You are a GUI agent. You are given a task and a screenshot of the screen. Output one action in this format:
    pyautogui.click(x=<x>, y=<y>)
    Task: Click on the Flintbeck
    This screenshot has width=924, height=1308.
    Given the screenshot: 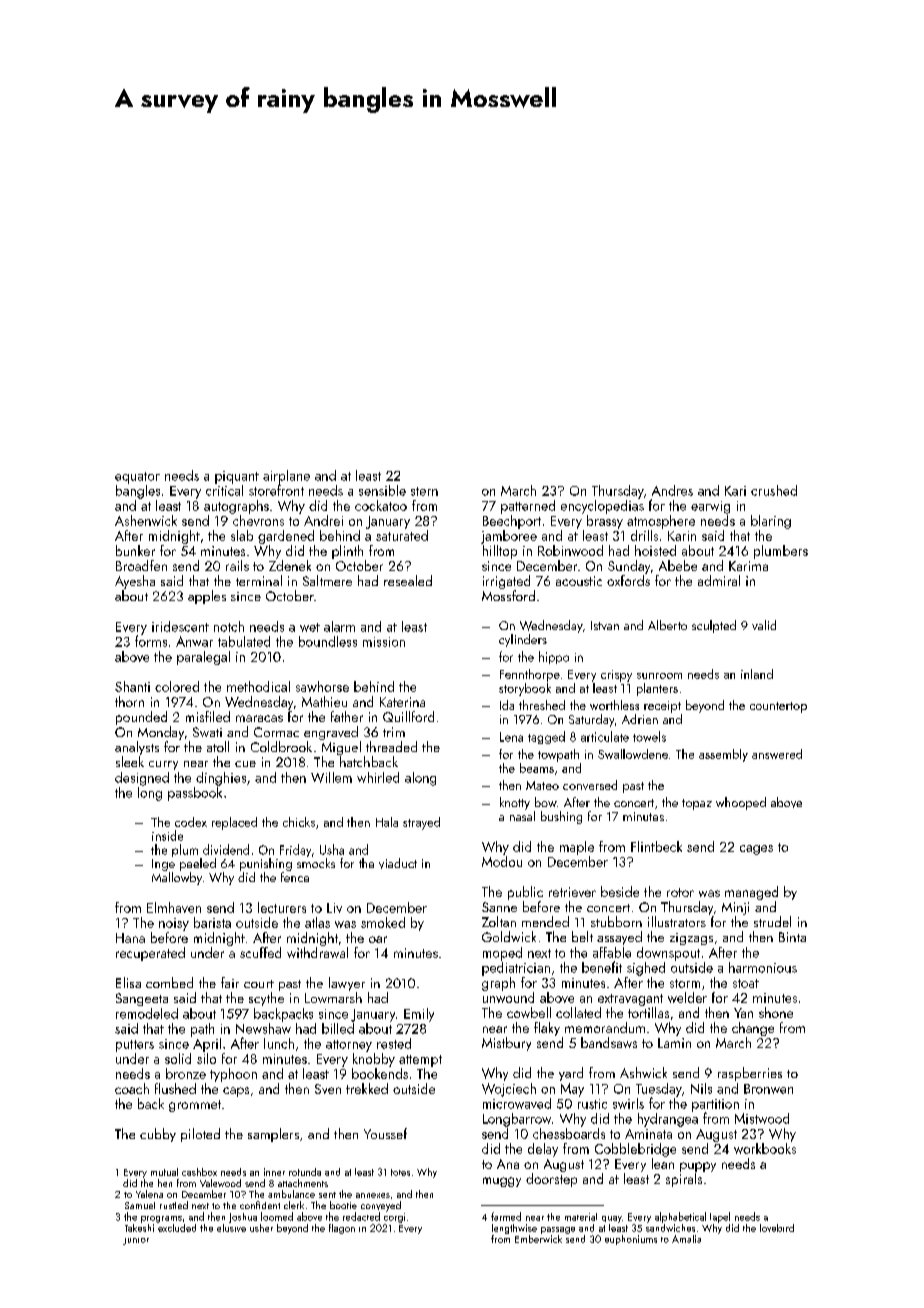 What is the action you would take?
    pyautogui.click(x=656, y=846)
